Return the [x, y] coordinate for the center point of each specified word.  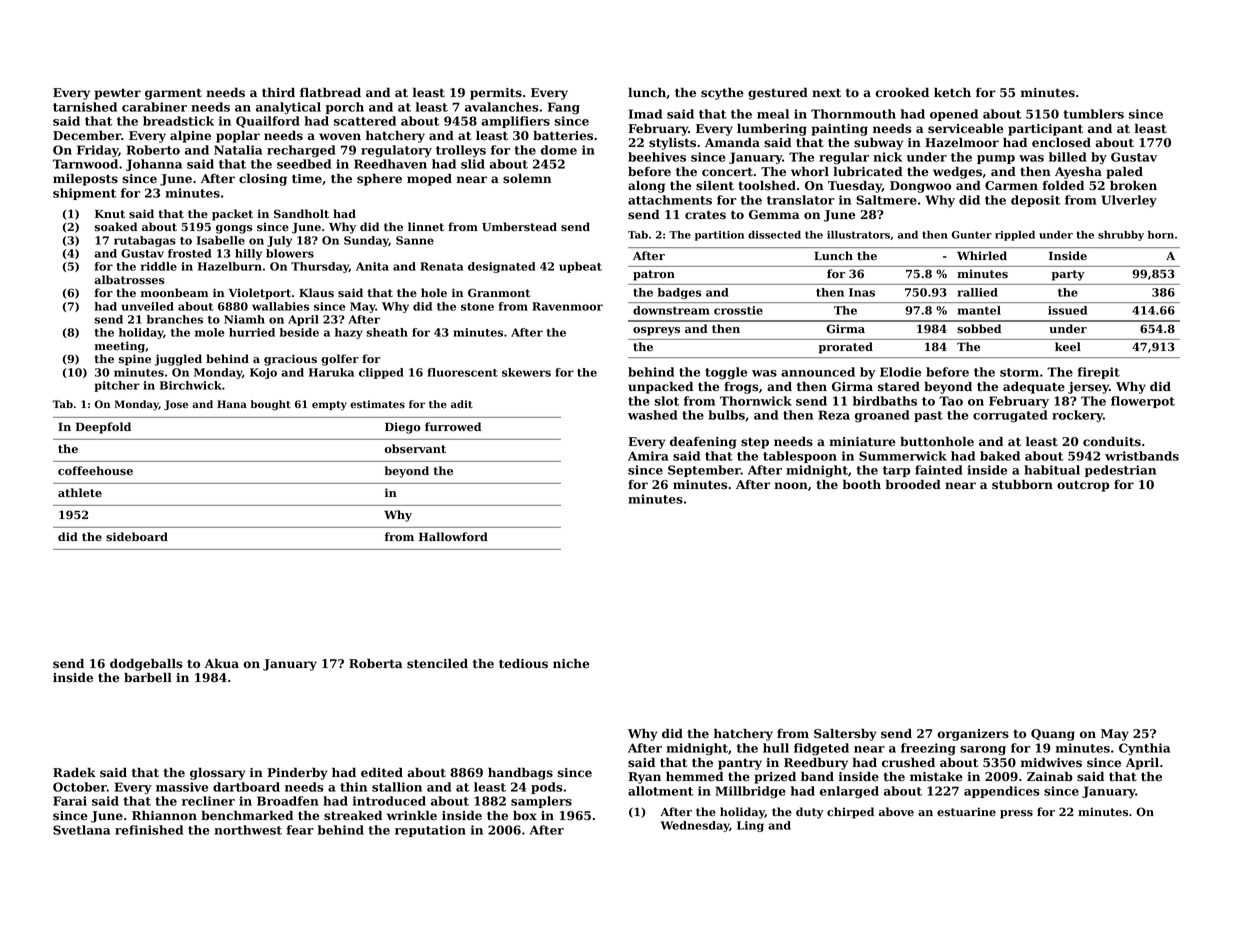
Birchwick [191, 385]
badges [679, 293]
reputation [430, 831]
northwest [248, 830]
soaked [115, 227]
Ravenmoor [567, 306]
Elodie [900, 372]
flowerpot [1143, 402]
